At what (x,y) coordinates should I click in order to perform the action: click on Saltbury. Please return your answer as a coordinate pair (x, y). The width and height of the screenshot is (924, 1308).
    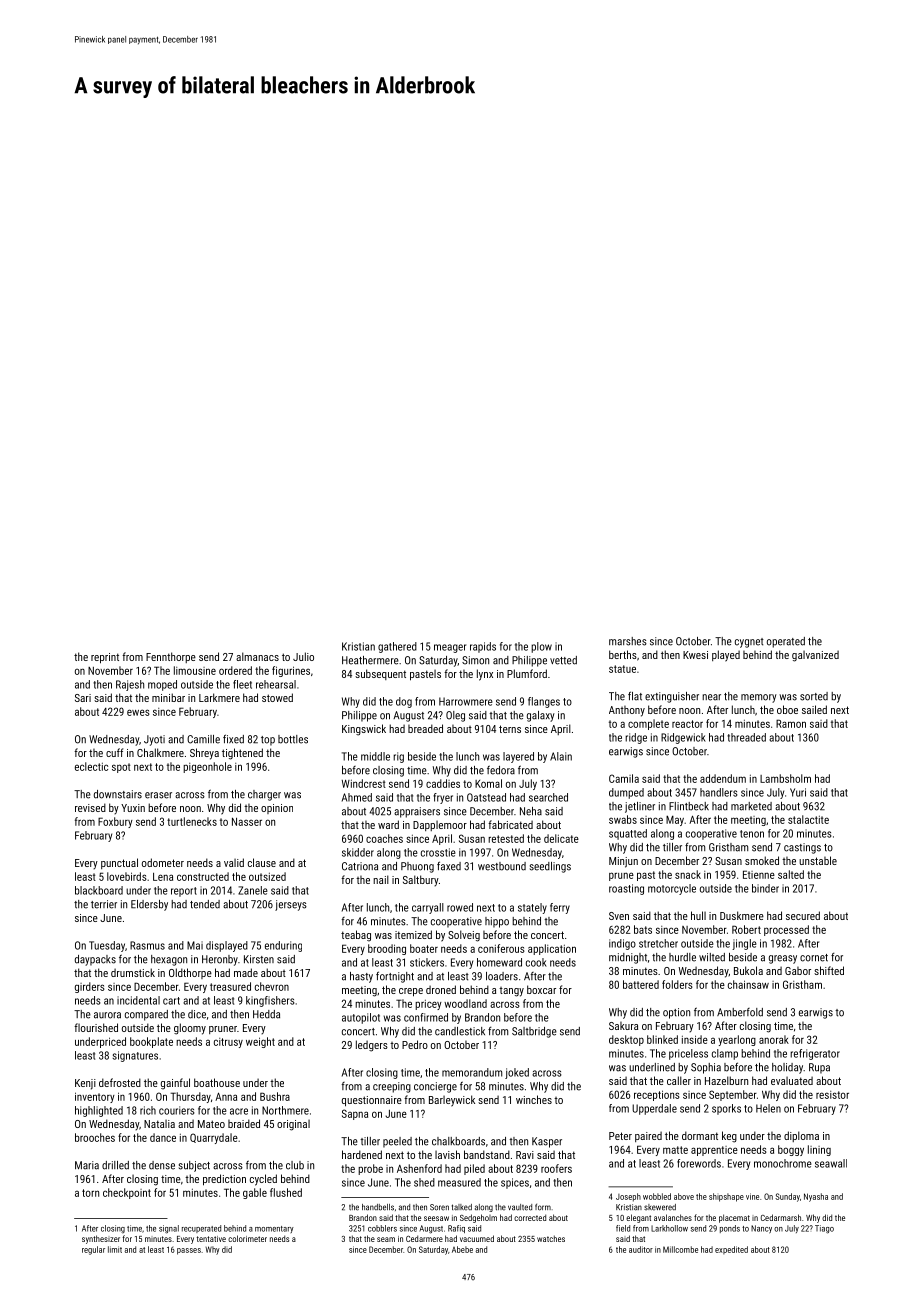
    Looking at the image, I should click on (421, 881).
